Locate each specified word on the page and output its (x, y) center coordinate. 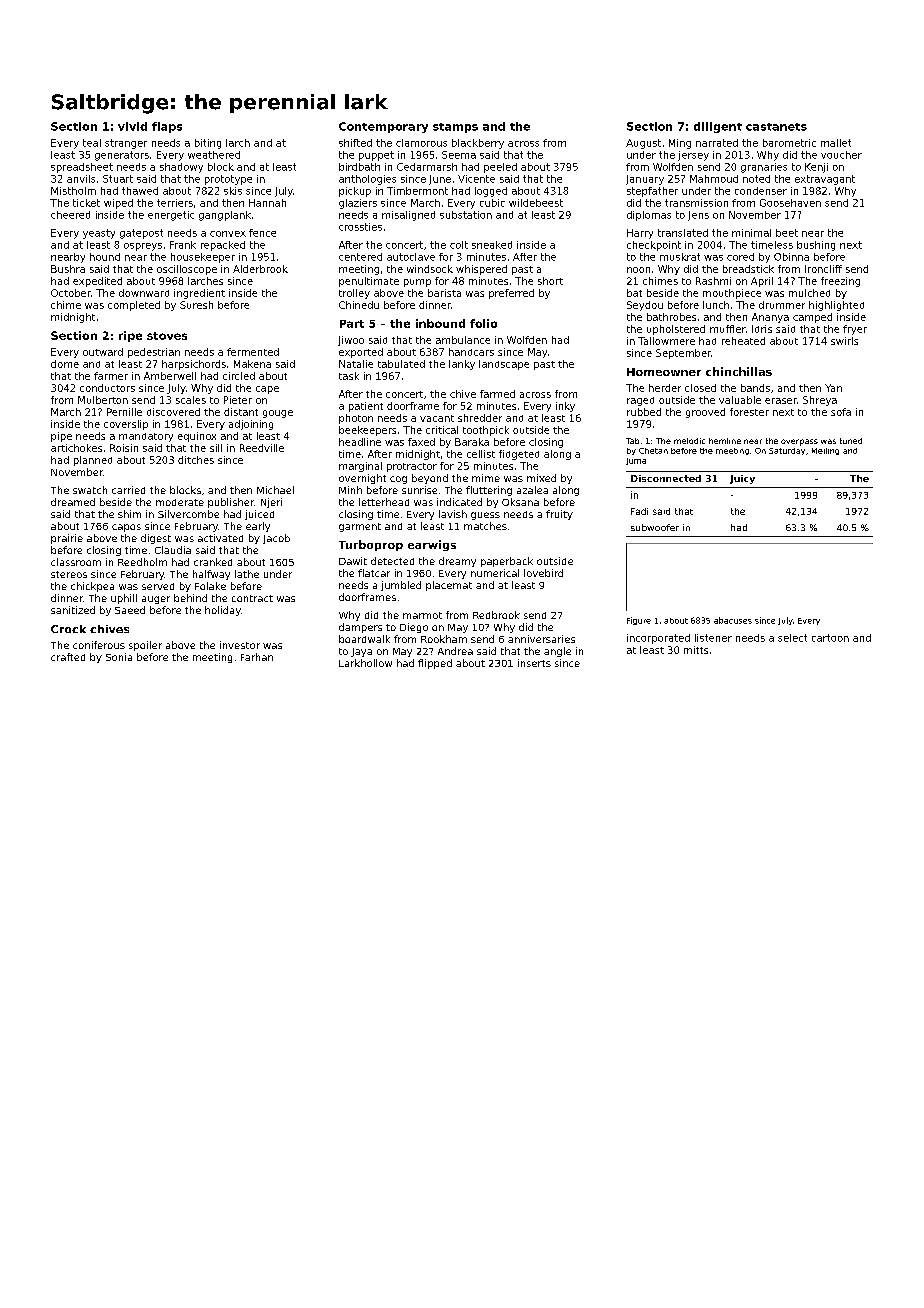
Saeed (130, 610)
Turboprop (371, 545)
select (792, 638)
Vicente (476, 179)
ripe (130, 336)
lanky (462, 365)
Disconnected (666, 478)
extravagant (825, 180)
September (683, 354)
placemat (449, 586)
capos (126, 528)
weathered (214, 155)
